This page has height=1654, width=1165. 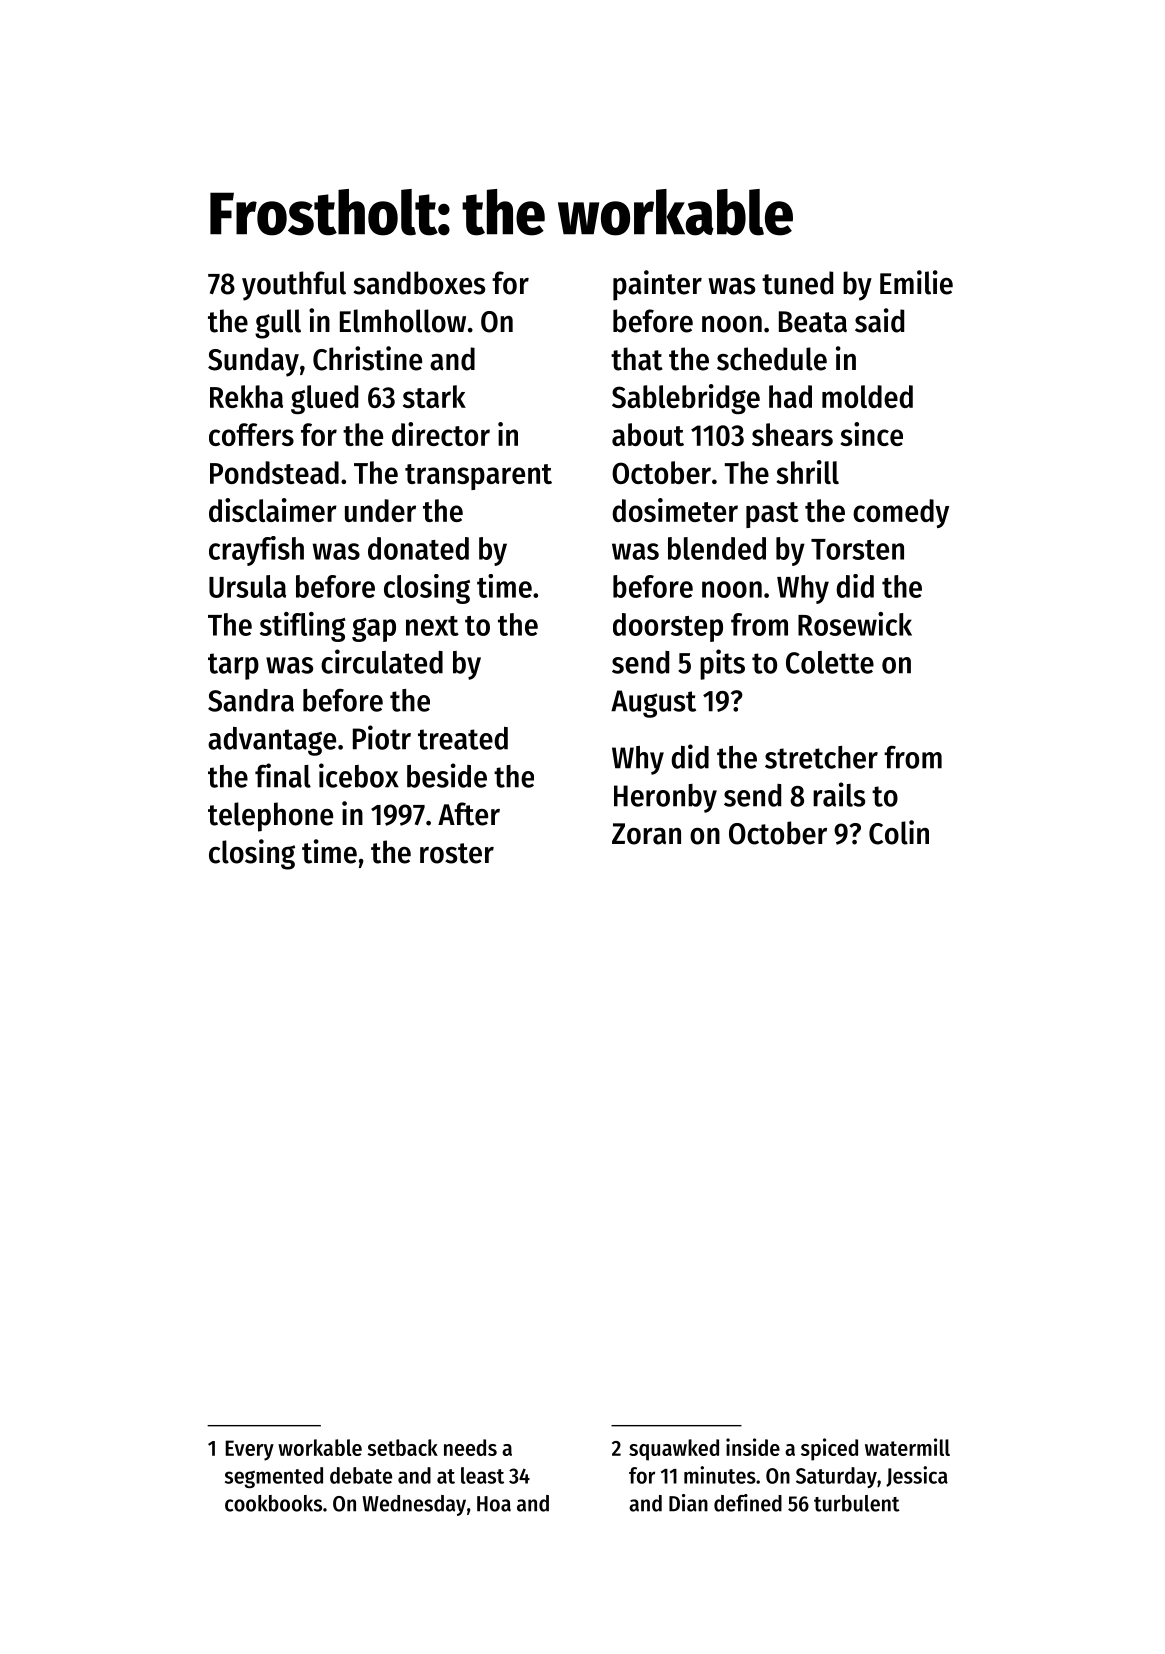 What do you see at coordinates (434, 396) in the page?
I see `stark` at bounding box center [434, 396].
